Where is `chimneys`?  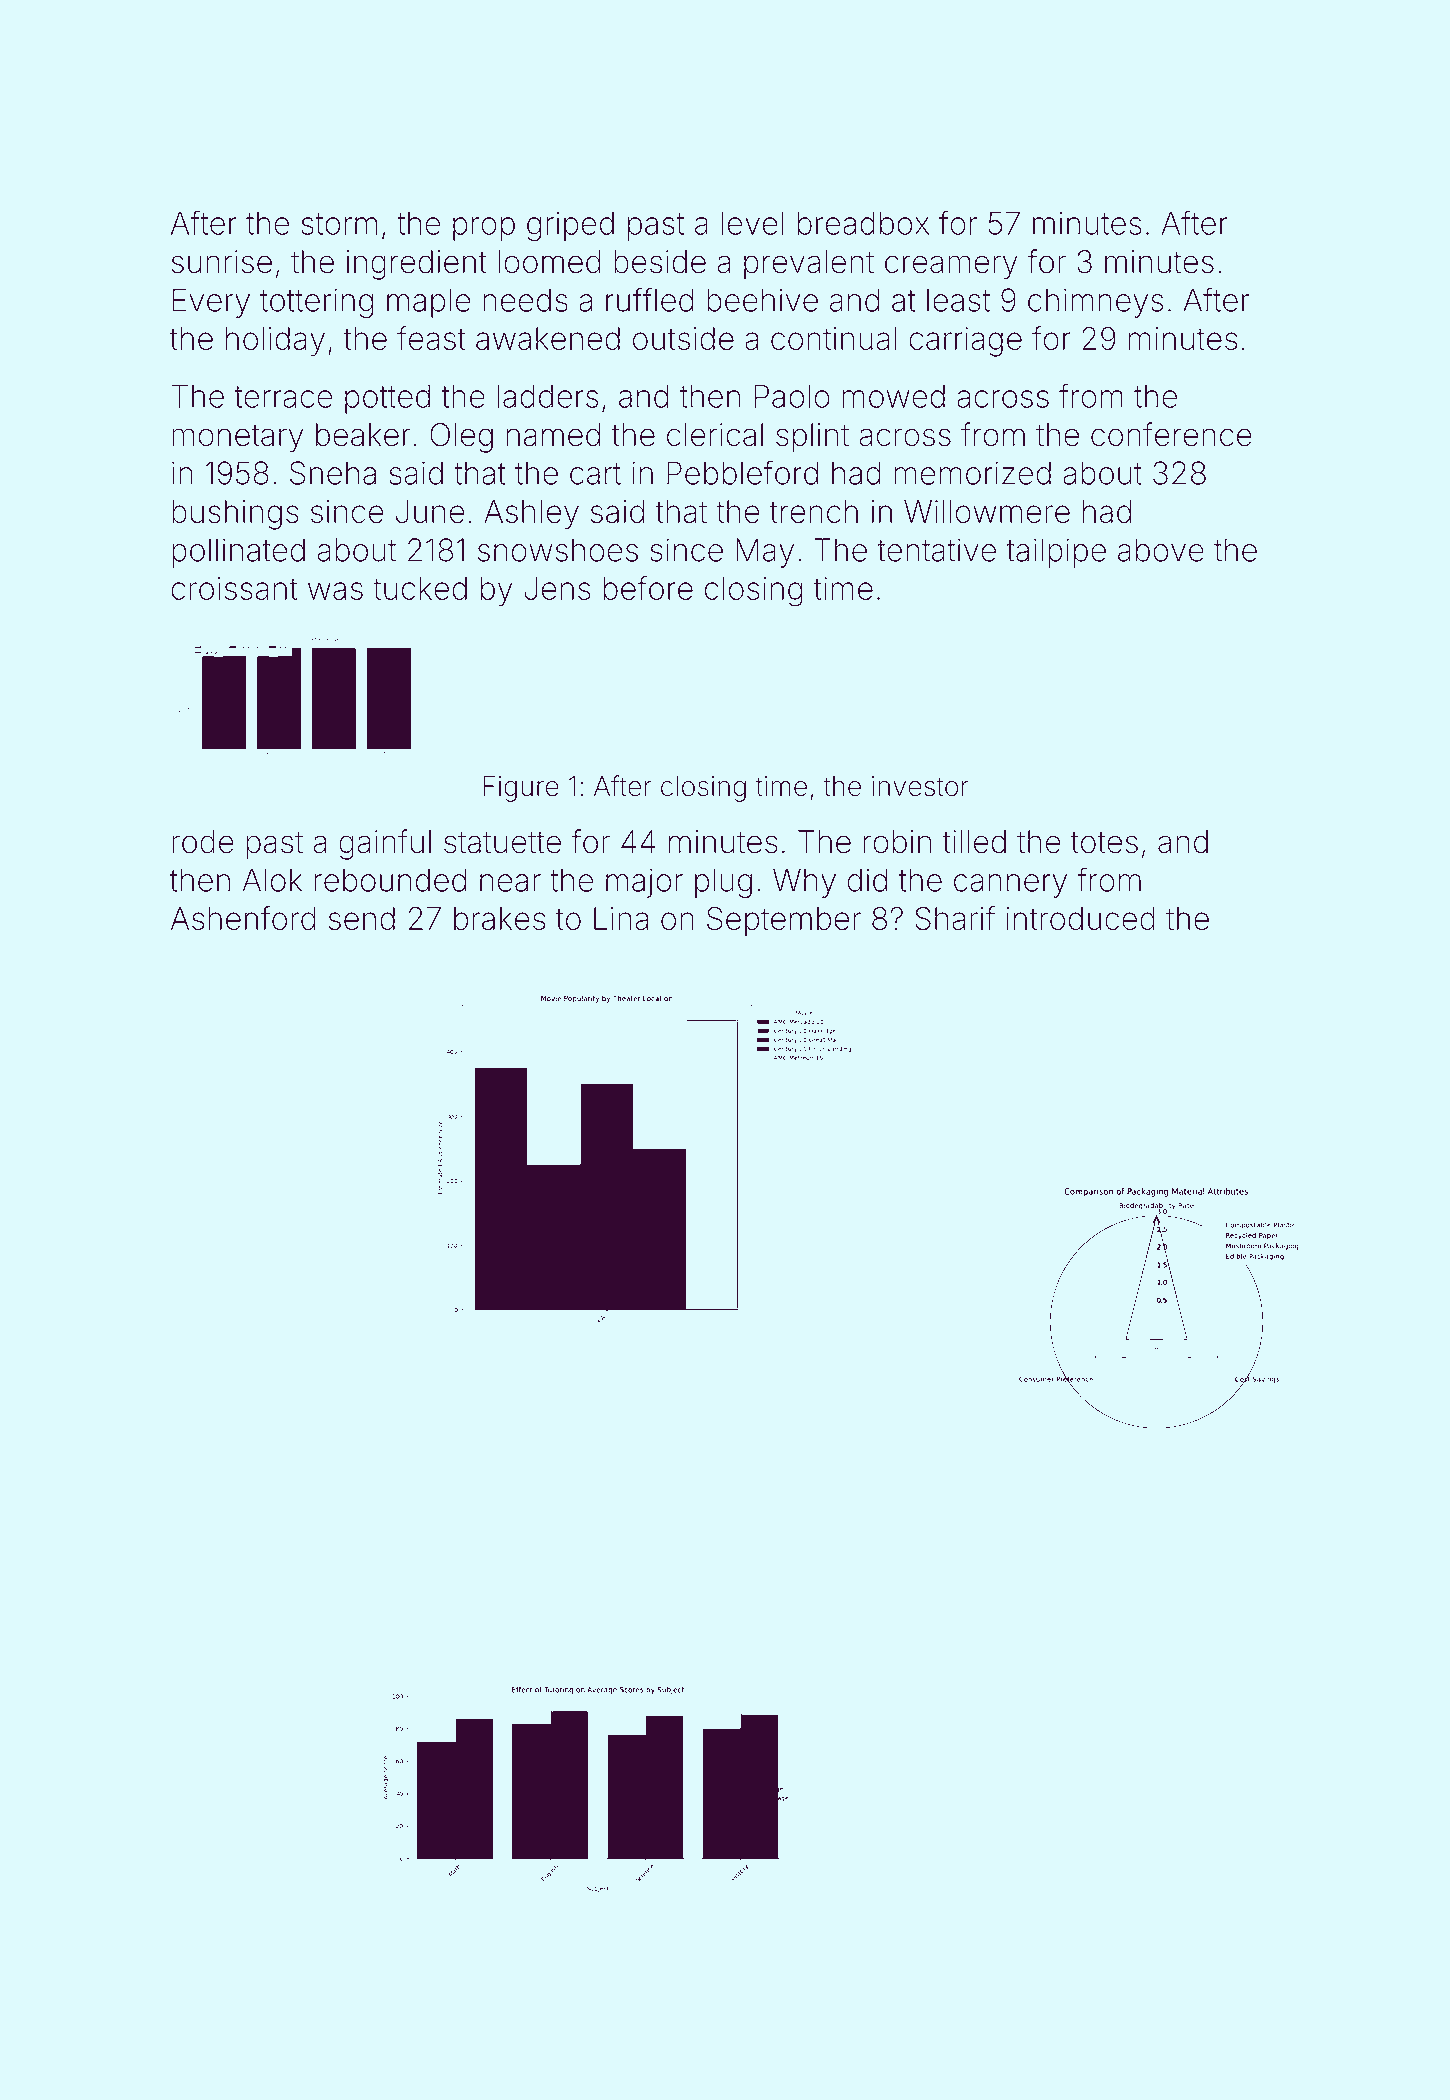 chimneys is located at coordinates (1096, 303).
